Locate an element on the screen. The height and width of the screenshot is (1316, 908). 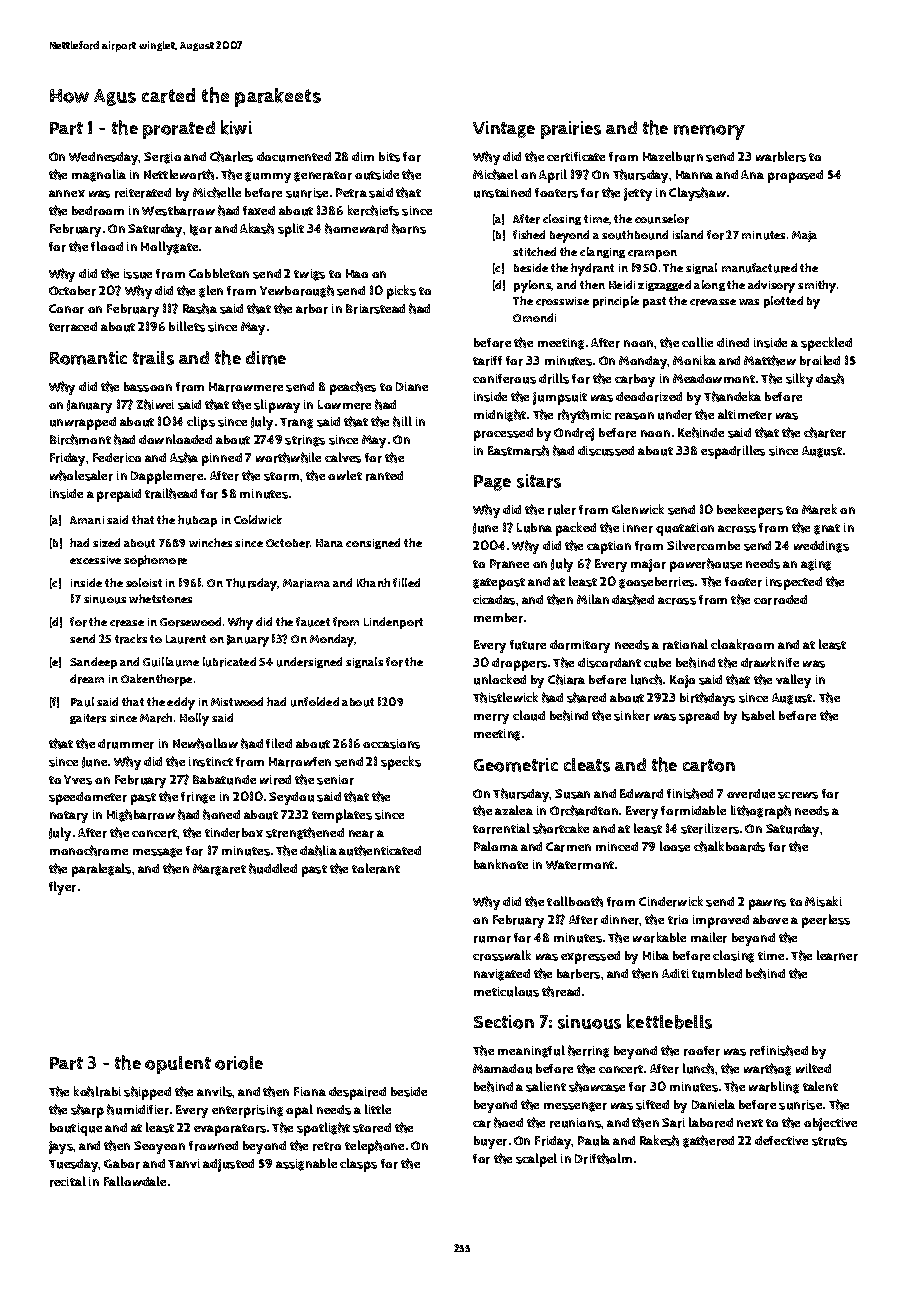
near is located at coordinates (361, 834).
